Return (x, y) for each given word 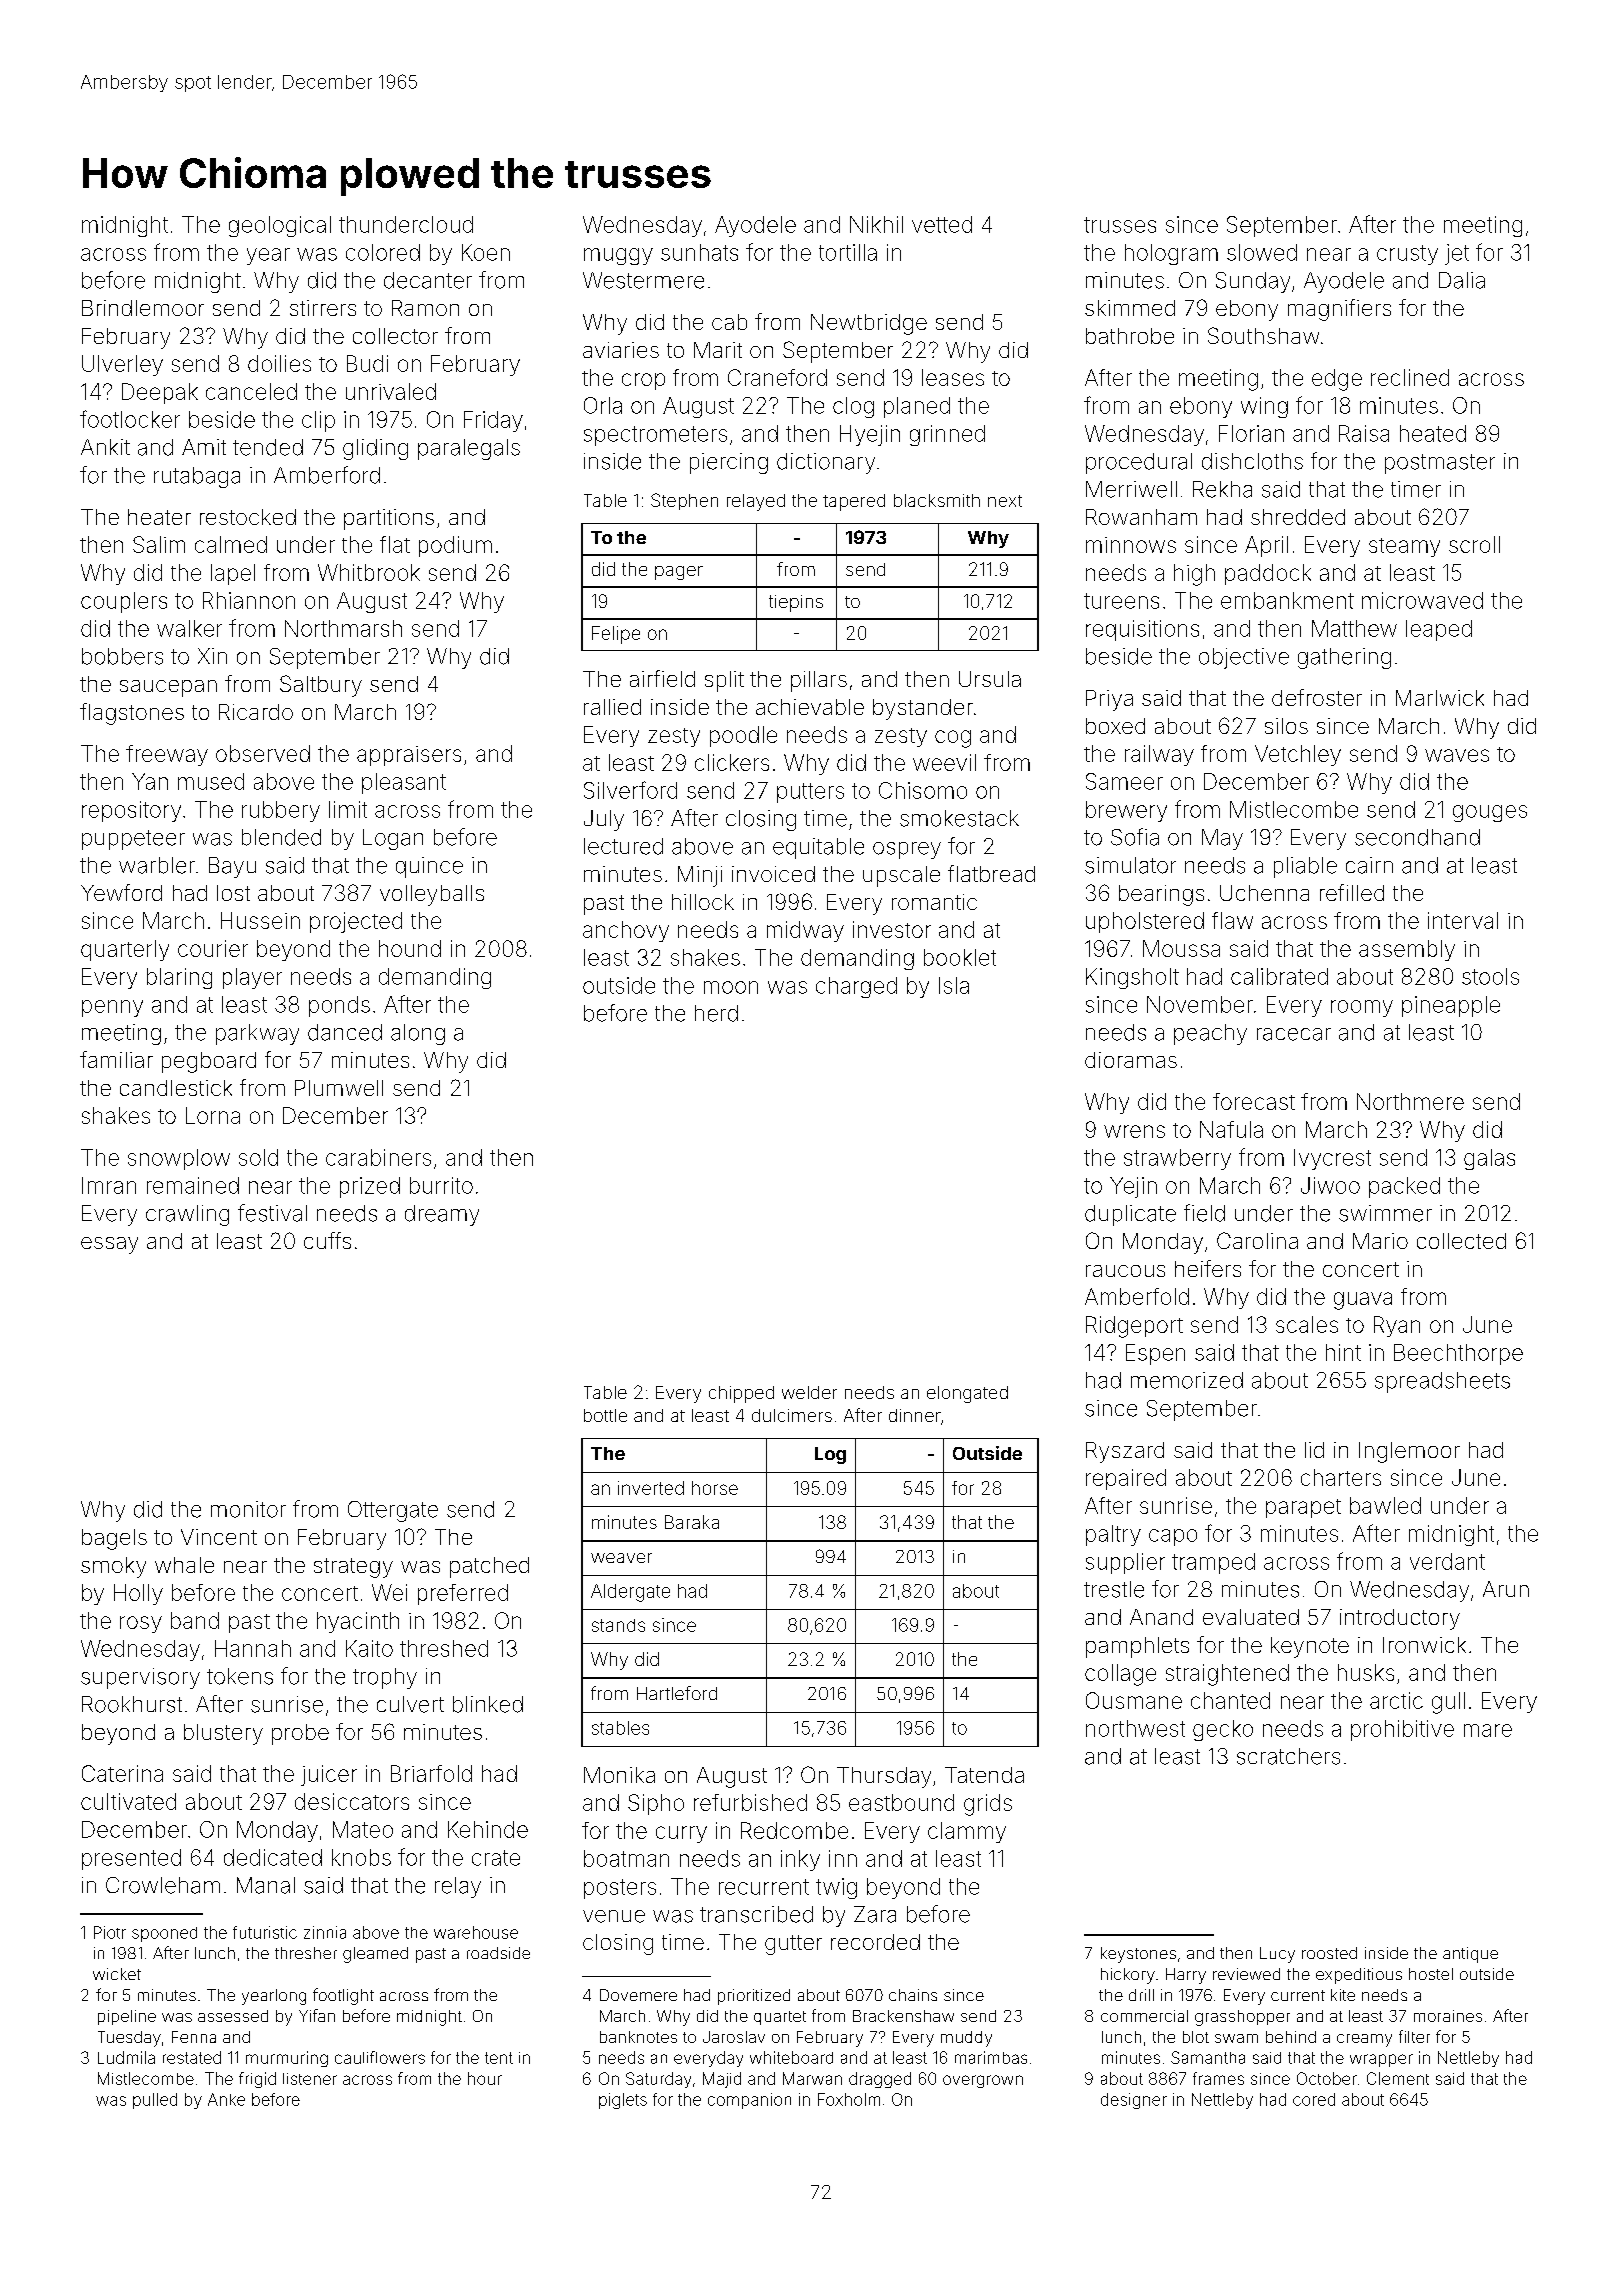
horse (715, 1488)
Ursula (990, 679)
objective (1244, 658)
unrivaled (391, 391)
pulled (155, 2101)
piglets (623, 2101)
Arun (1506, 1589)
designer (1134, 2101)
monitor (248, 1509)
